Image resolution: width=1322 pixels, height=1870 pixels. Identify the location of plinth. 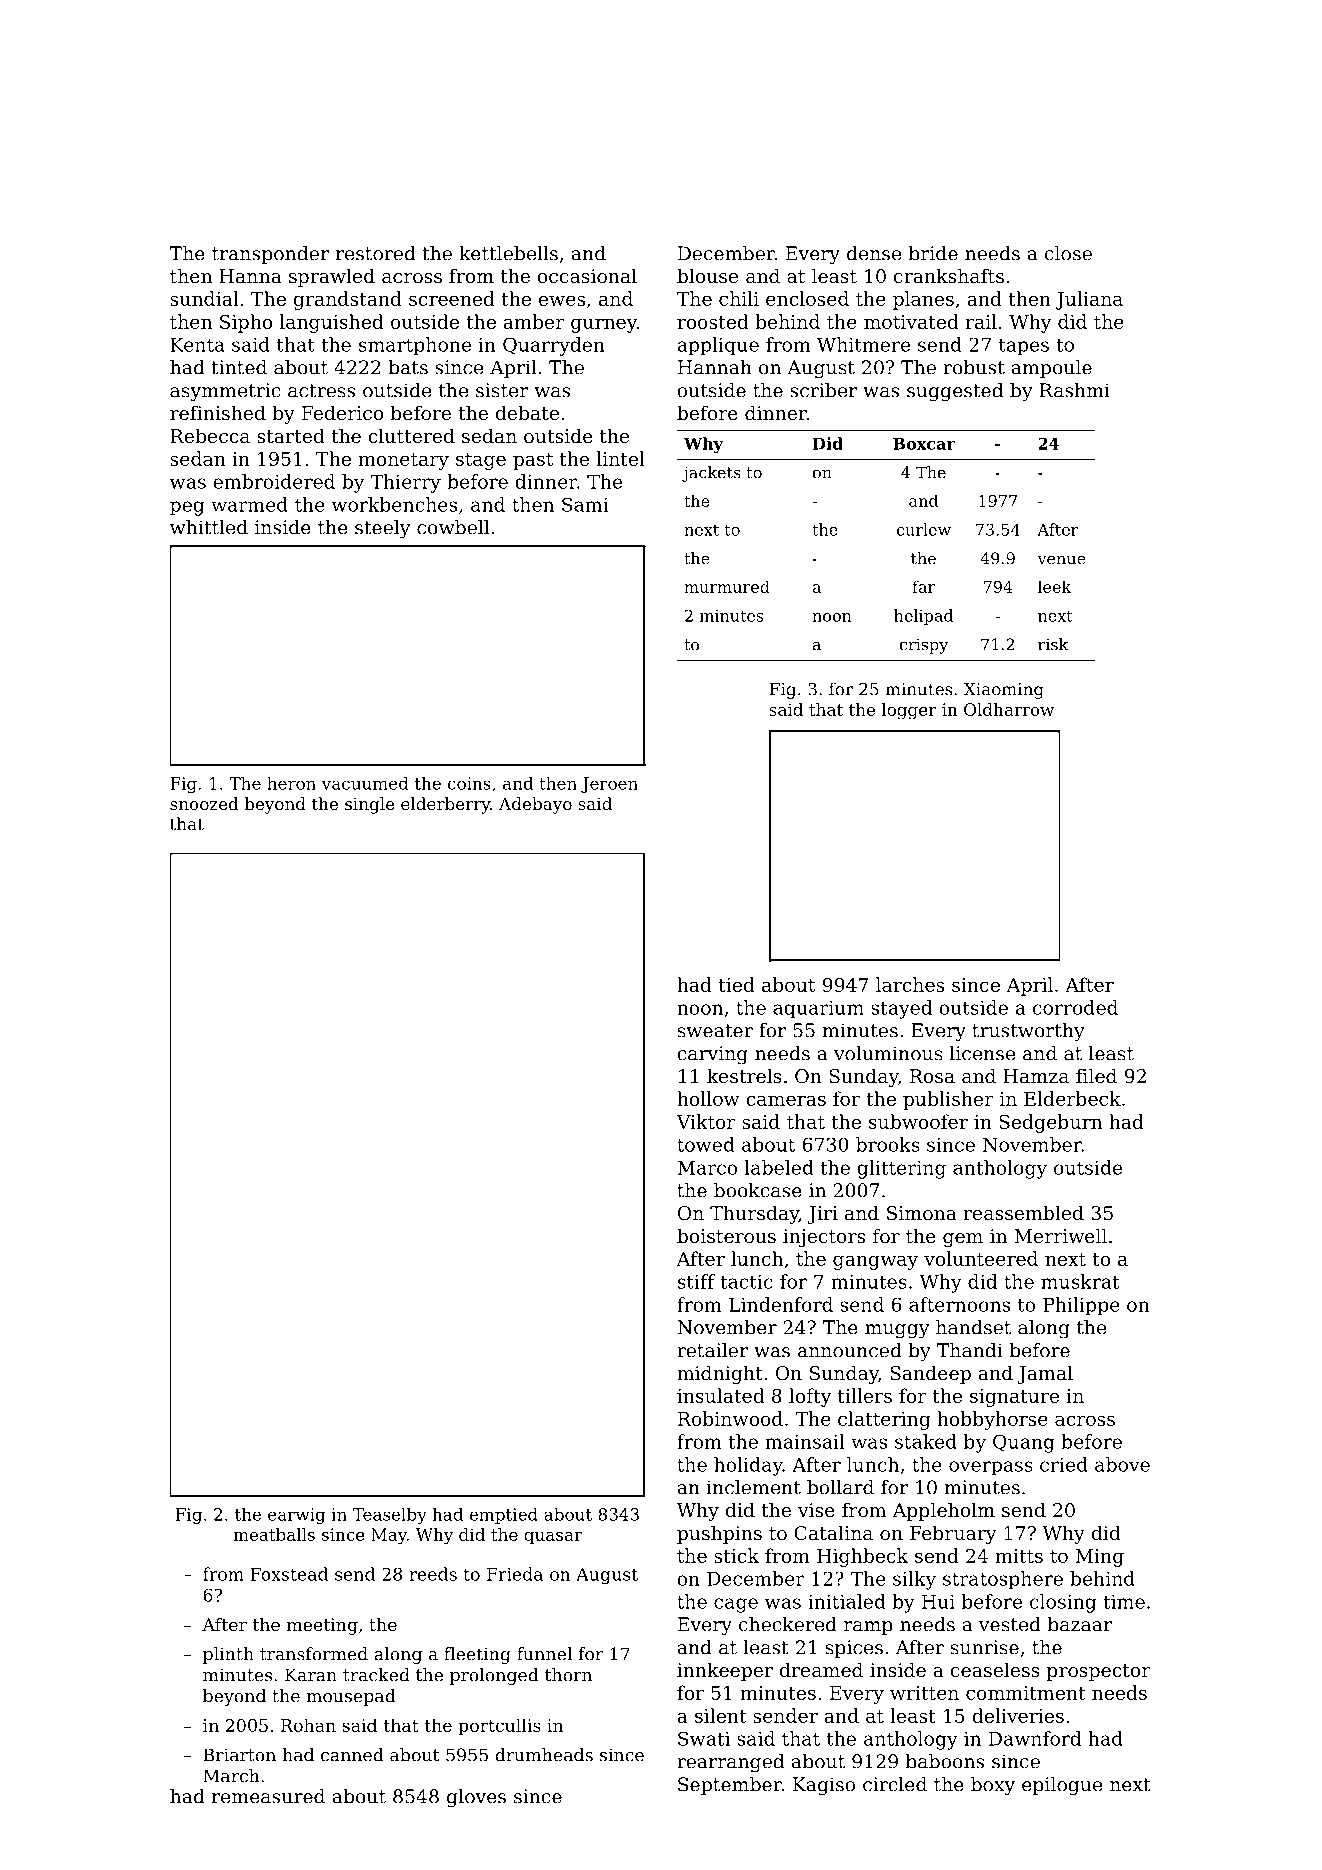
(228, 1655).
